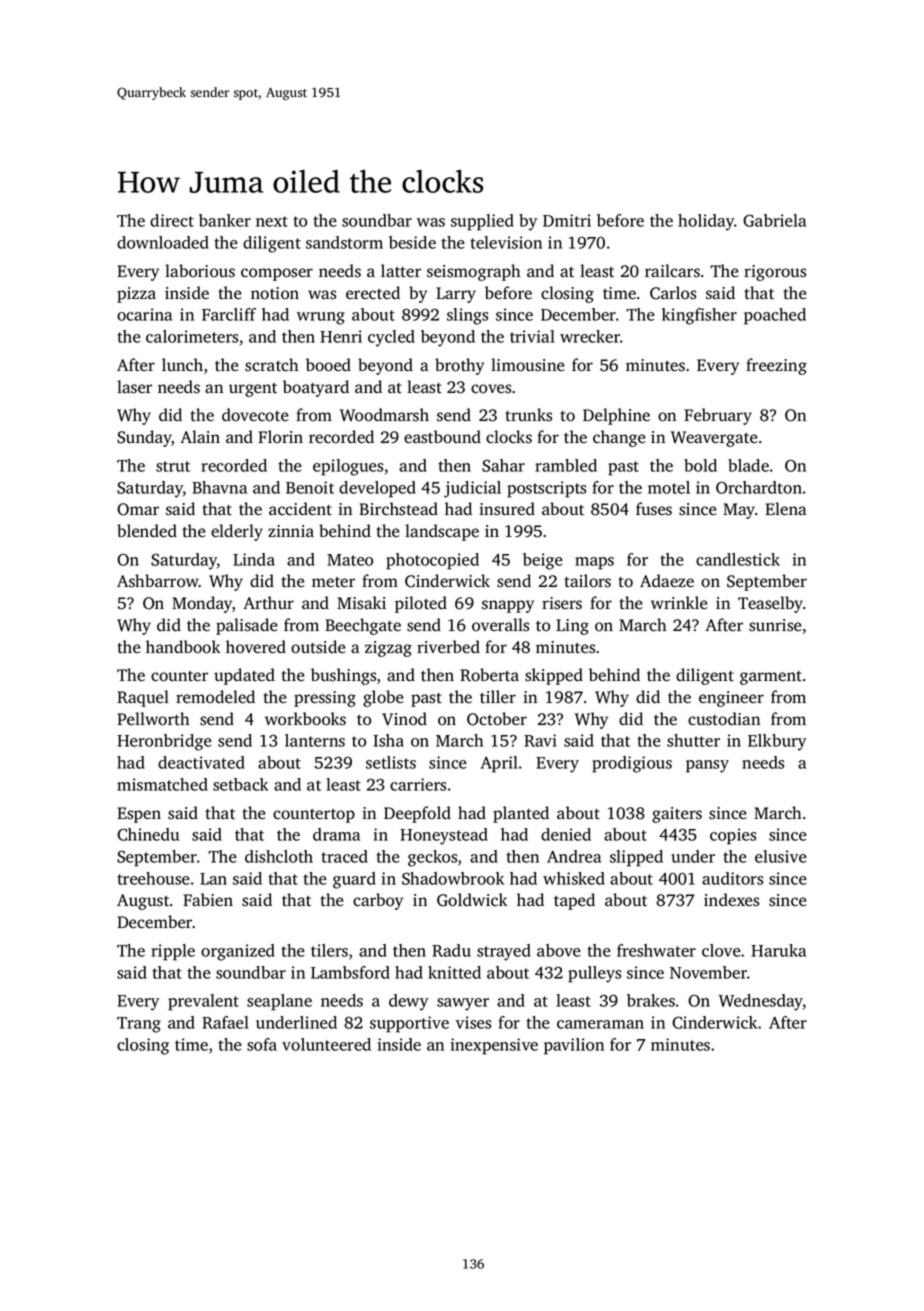 Image resolution: width=924 pixels, height=1311 pixels. I want to click on elusive, so click(781, 856).
